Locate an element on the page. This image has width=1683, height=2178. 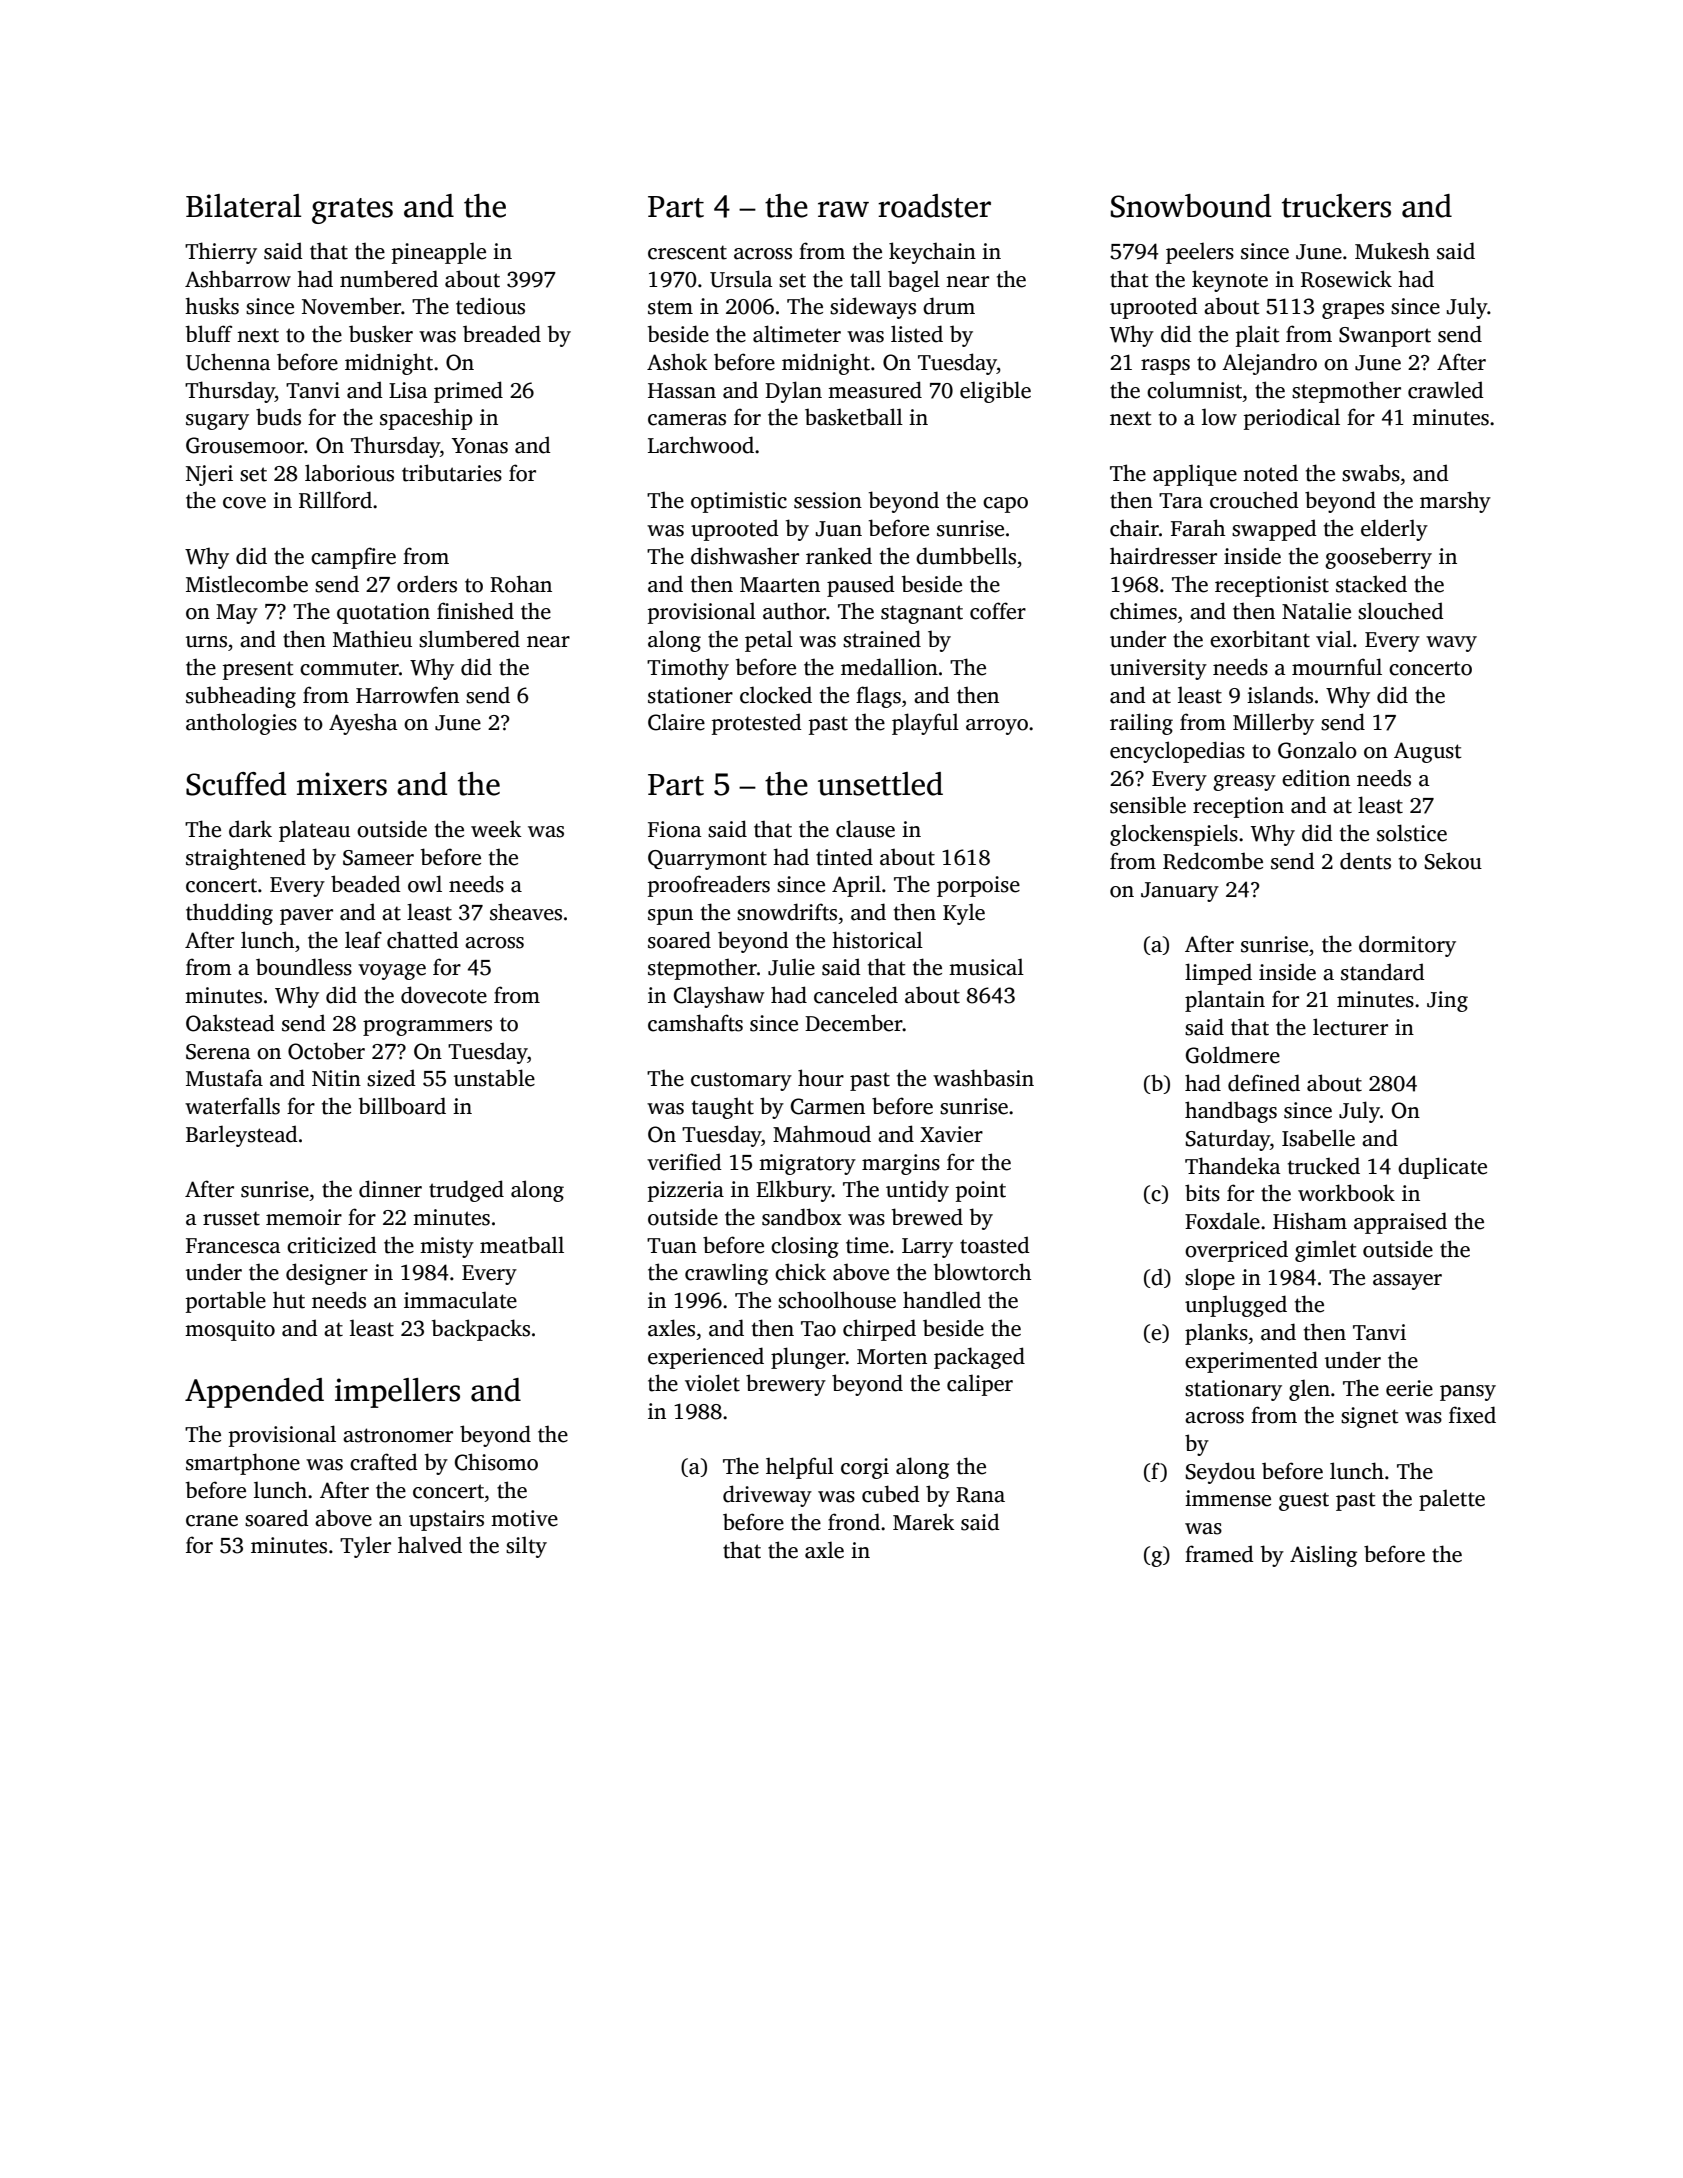
frond is located at coordinates (854, 1522).
